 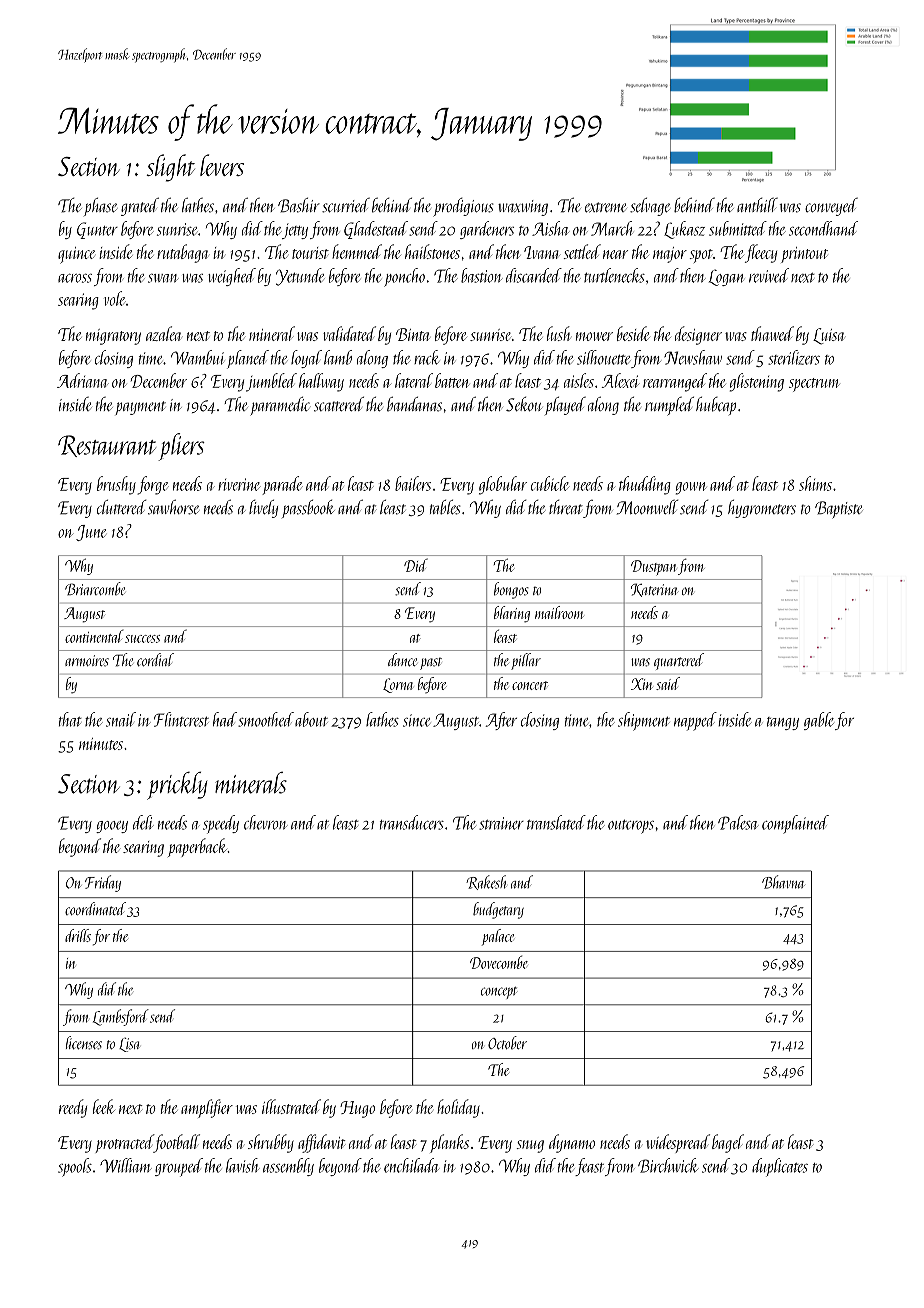 I want to click on slight, so click(x=170, y=168).
